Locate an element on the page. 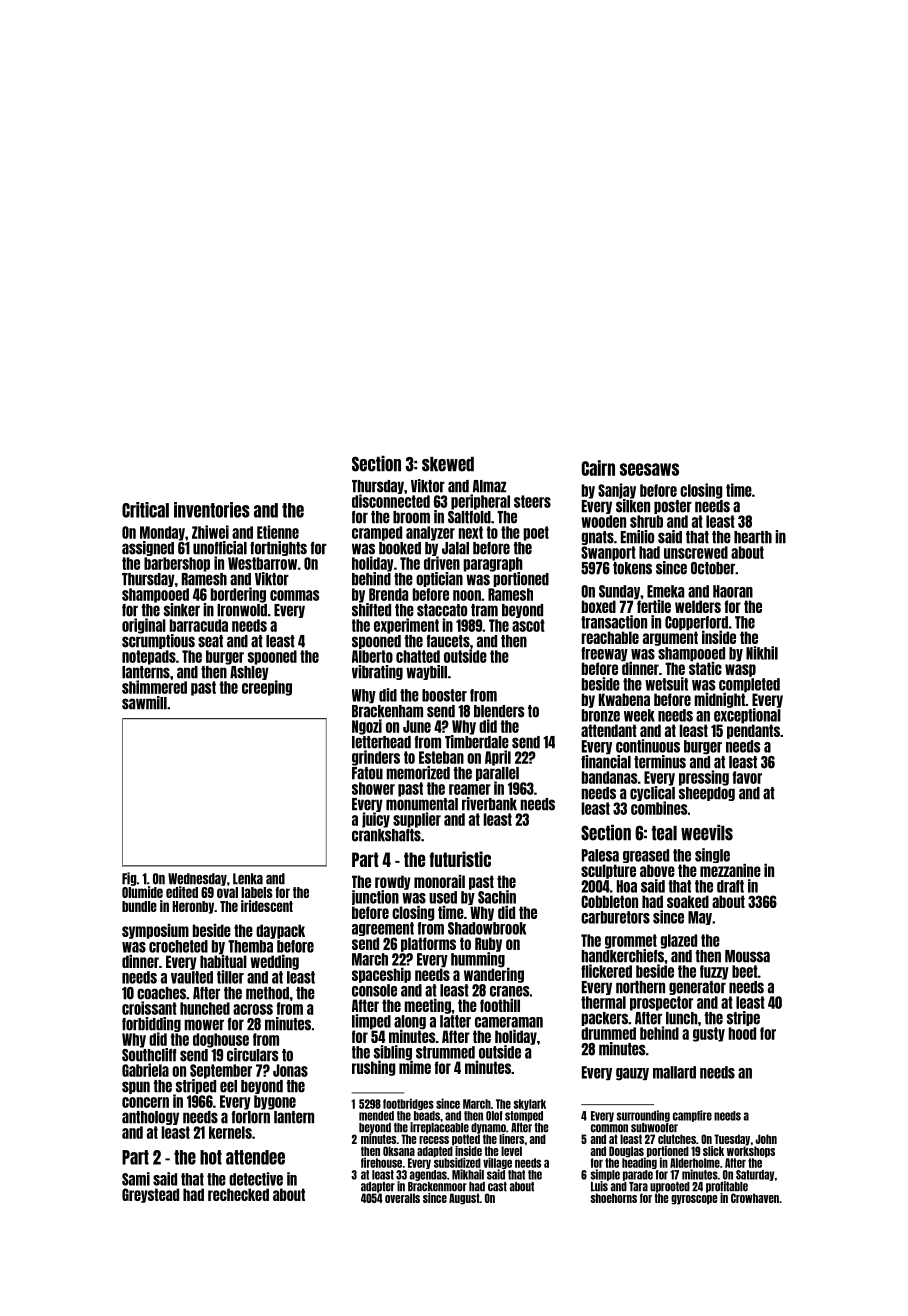  eel is located at coordinates (228, 1086).
